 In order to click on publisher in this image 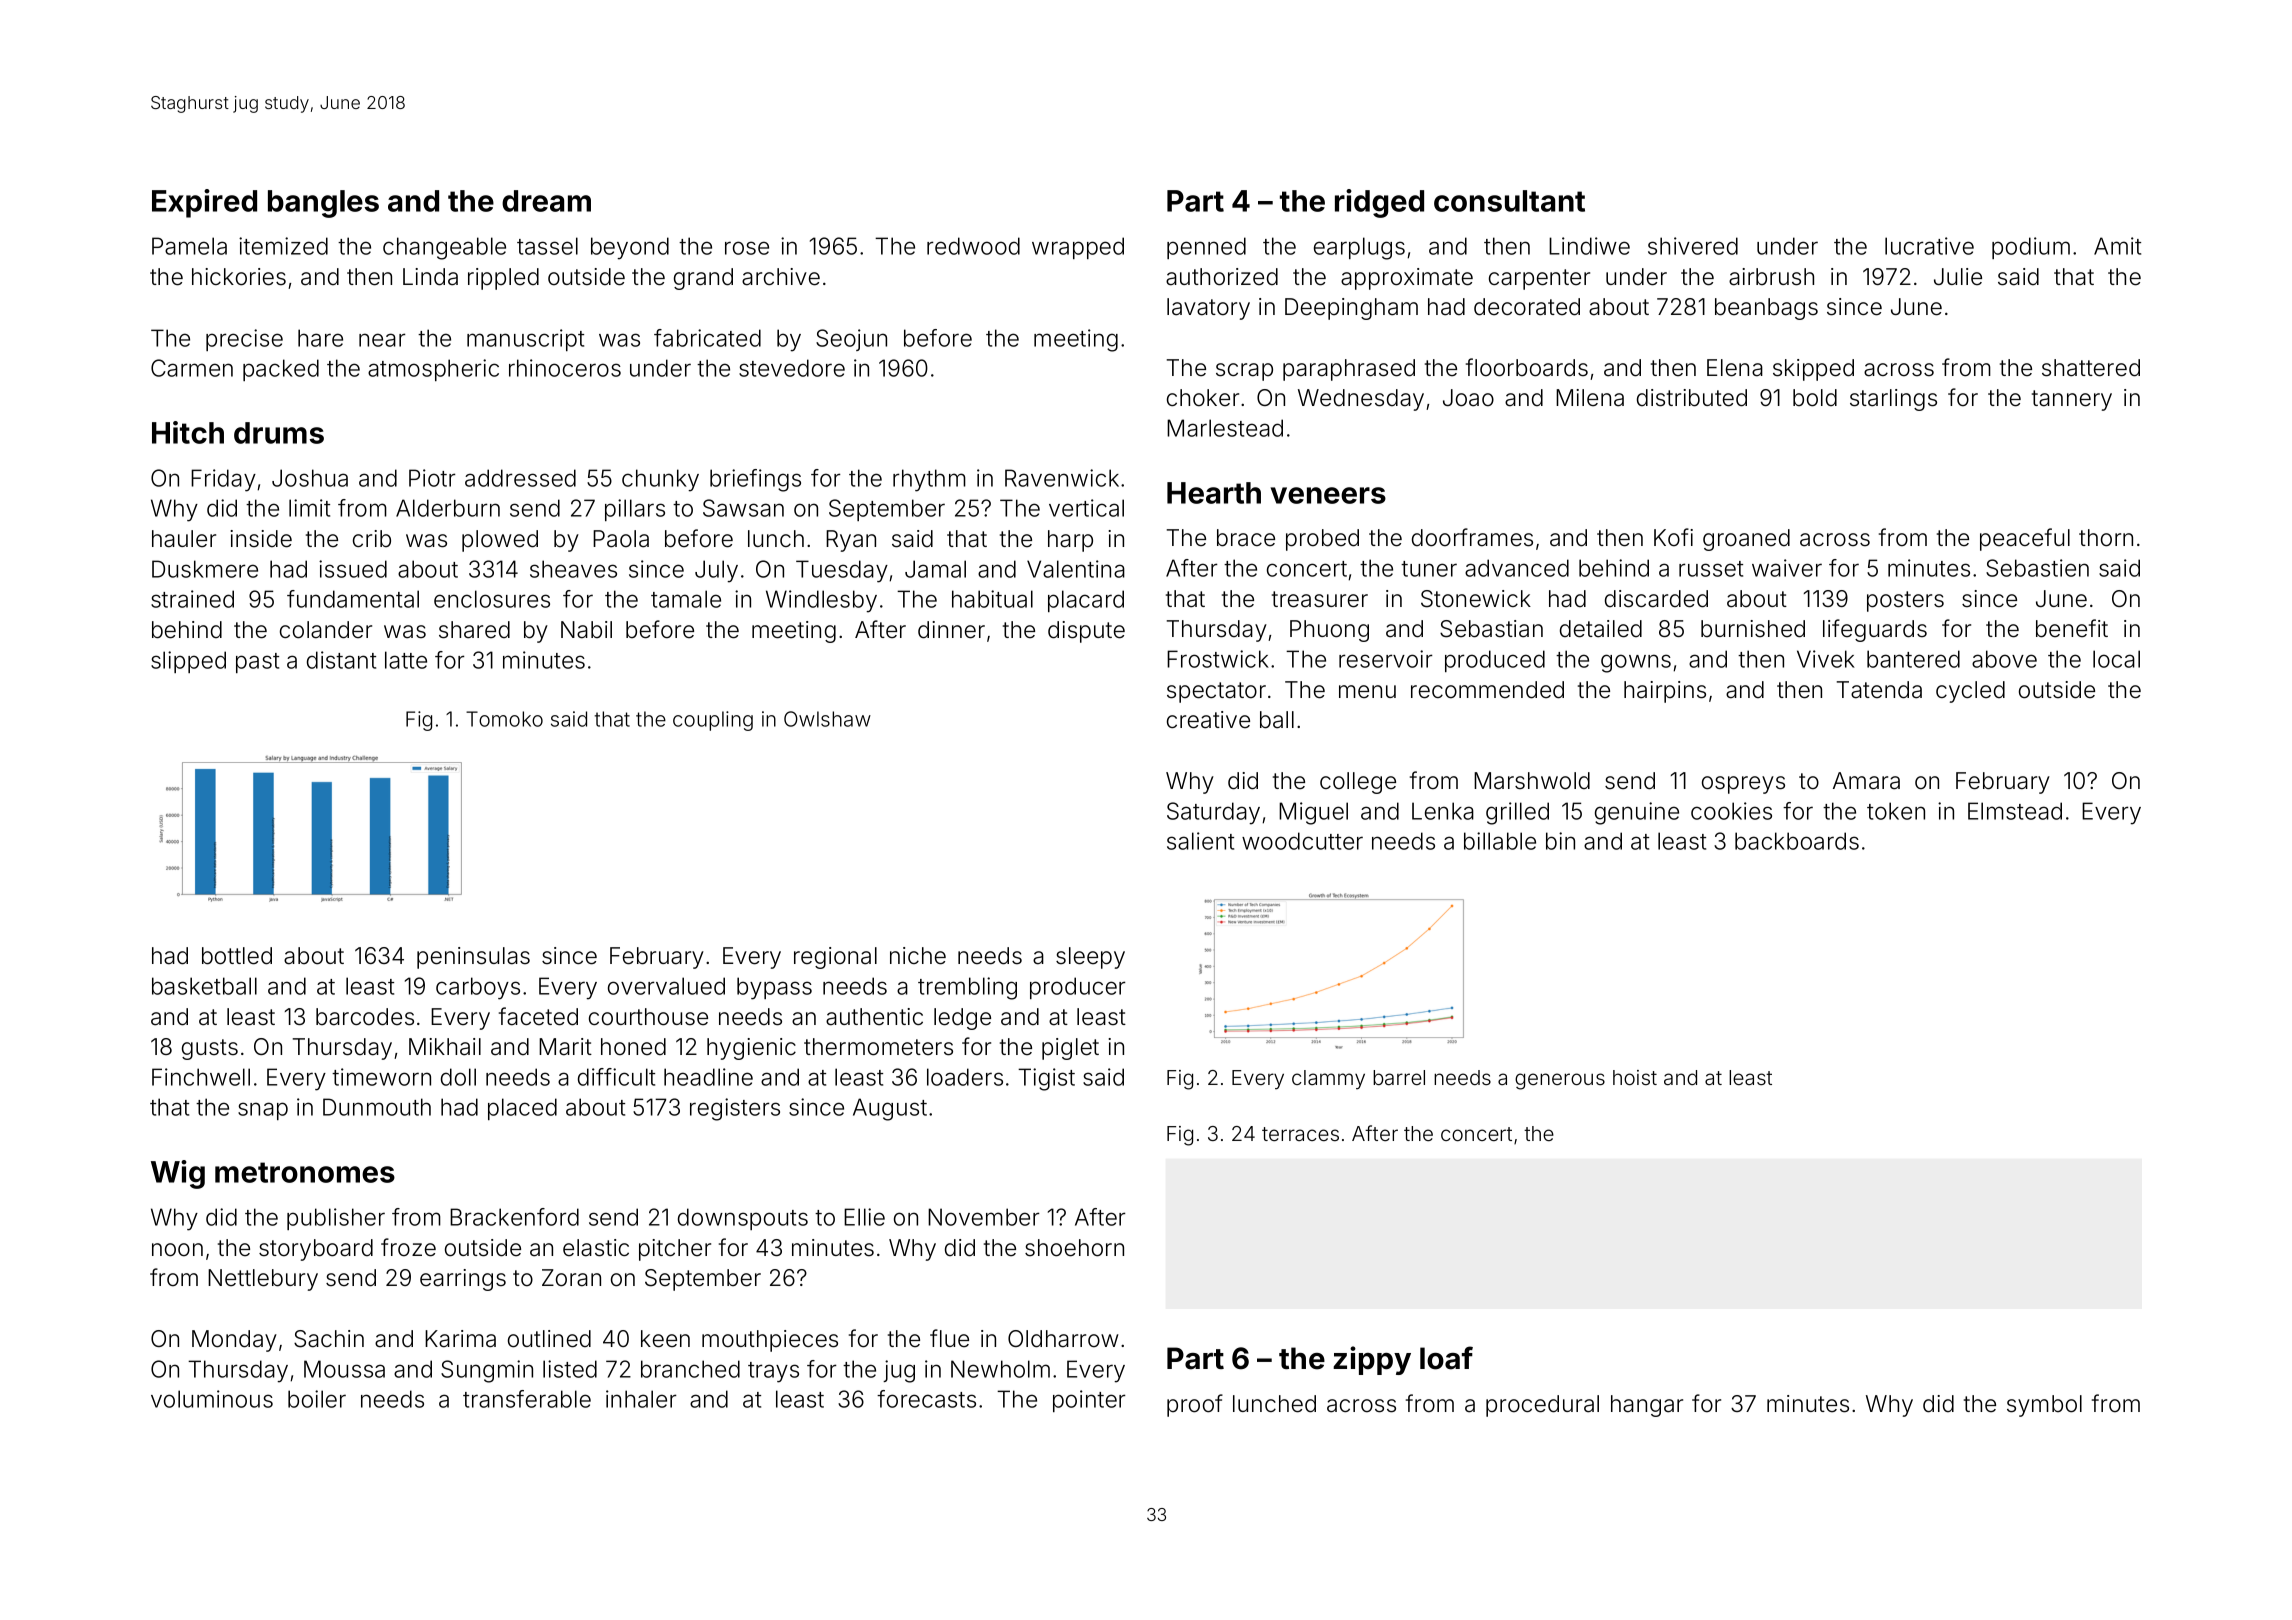, I will do `click(336, 1219)`.
